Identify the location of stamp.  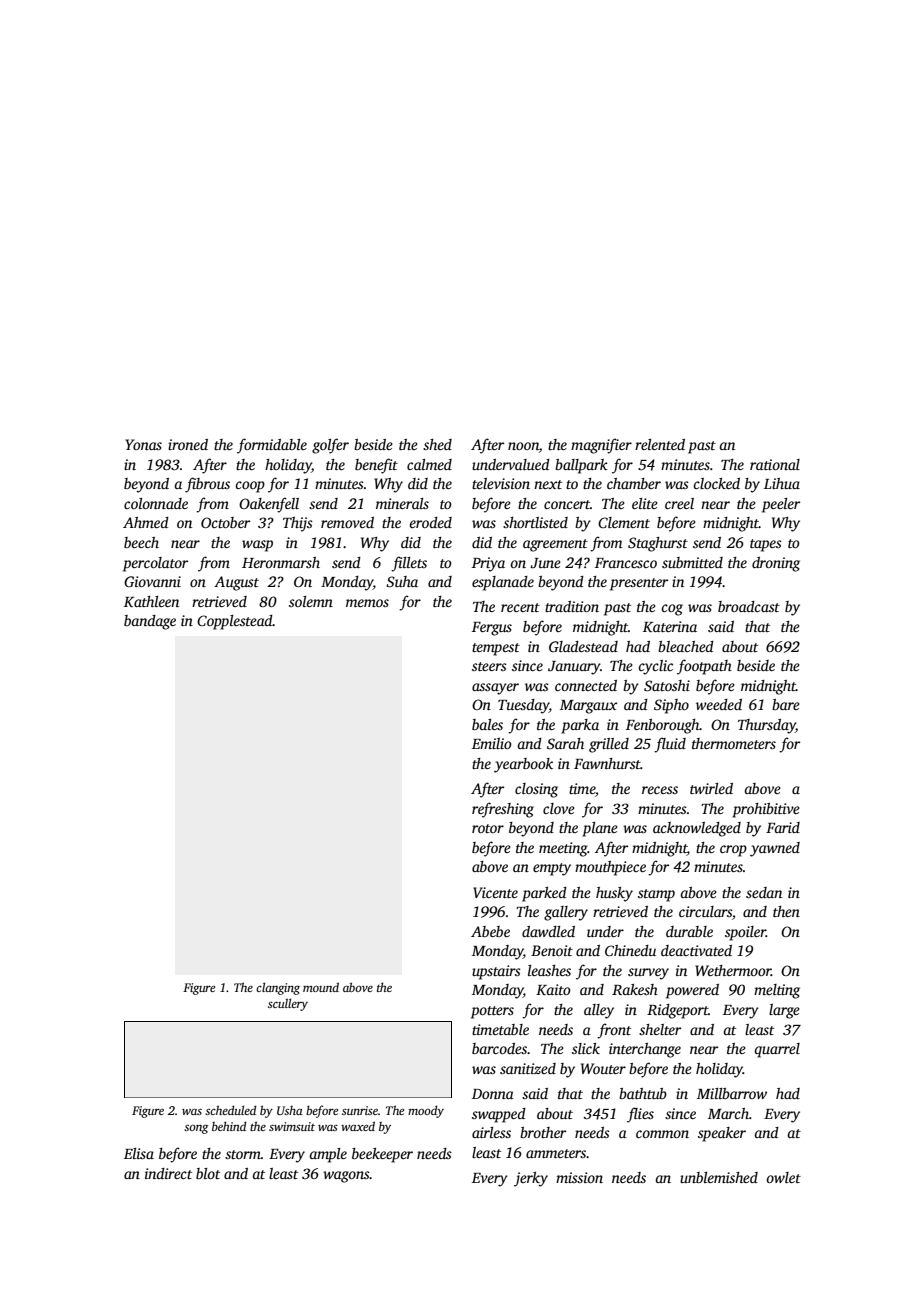
(656, 895).
